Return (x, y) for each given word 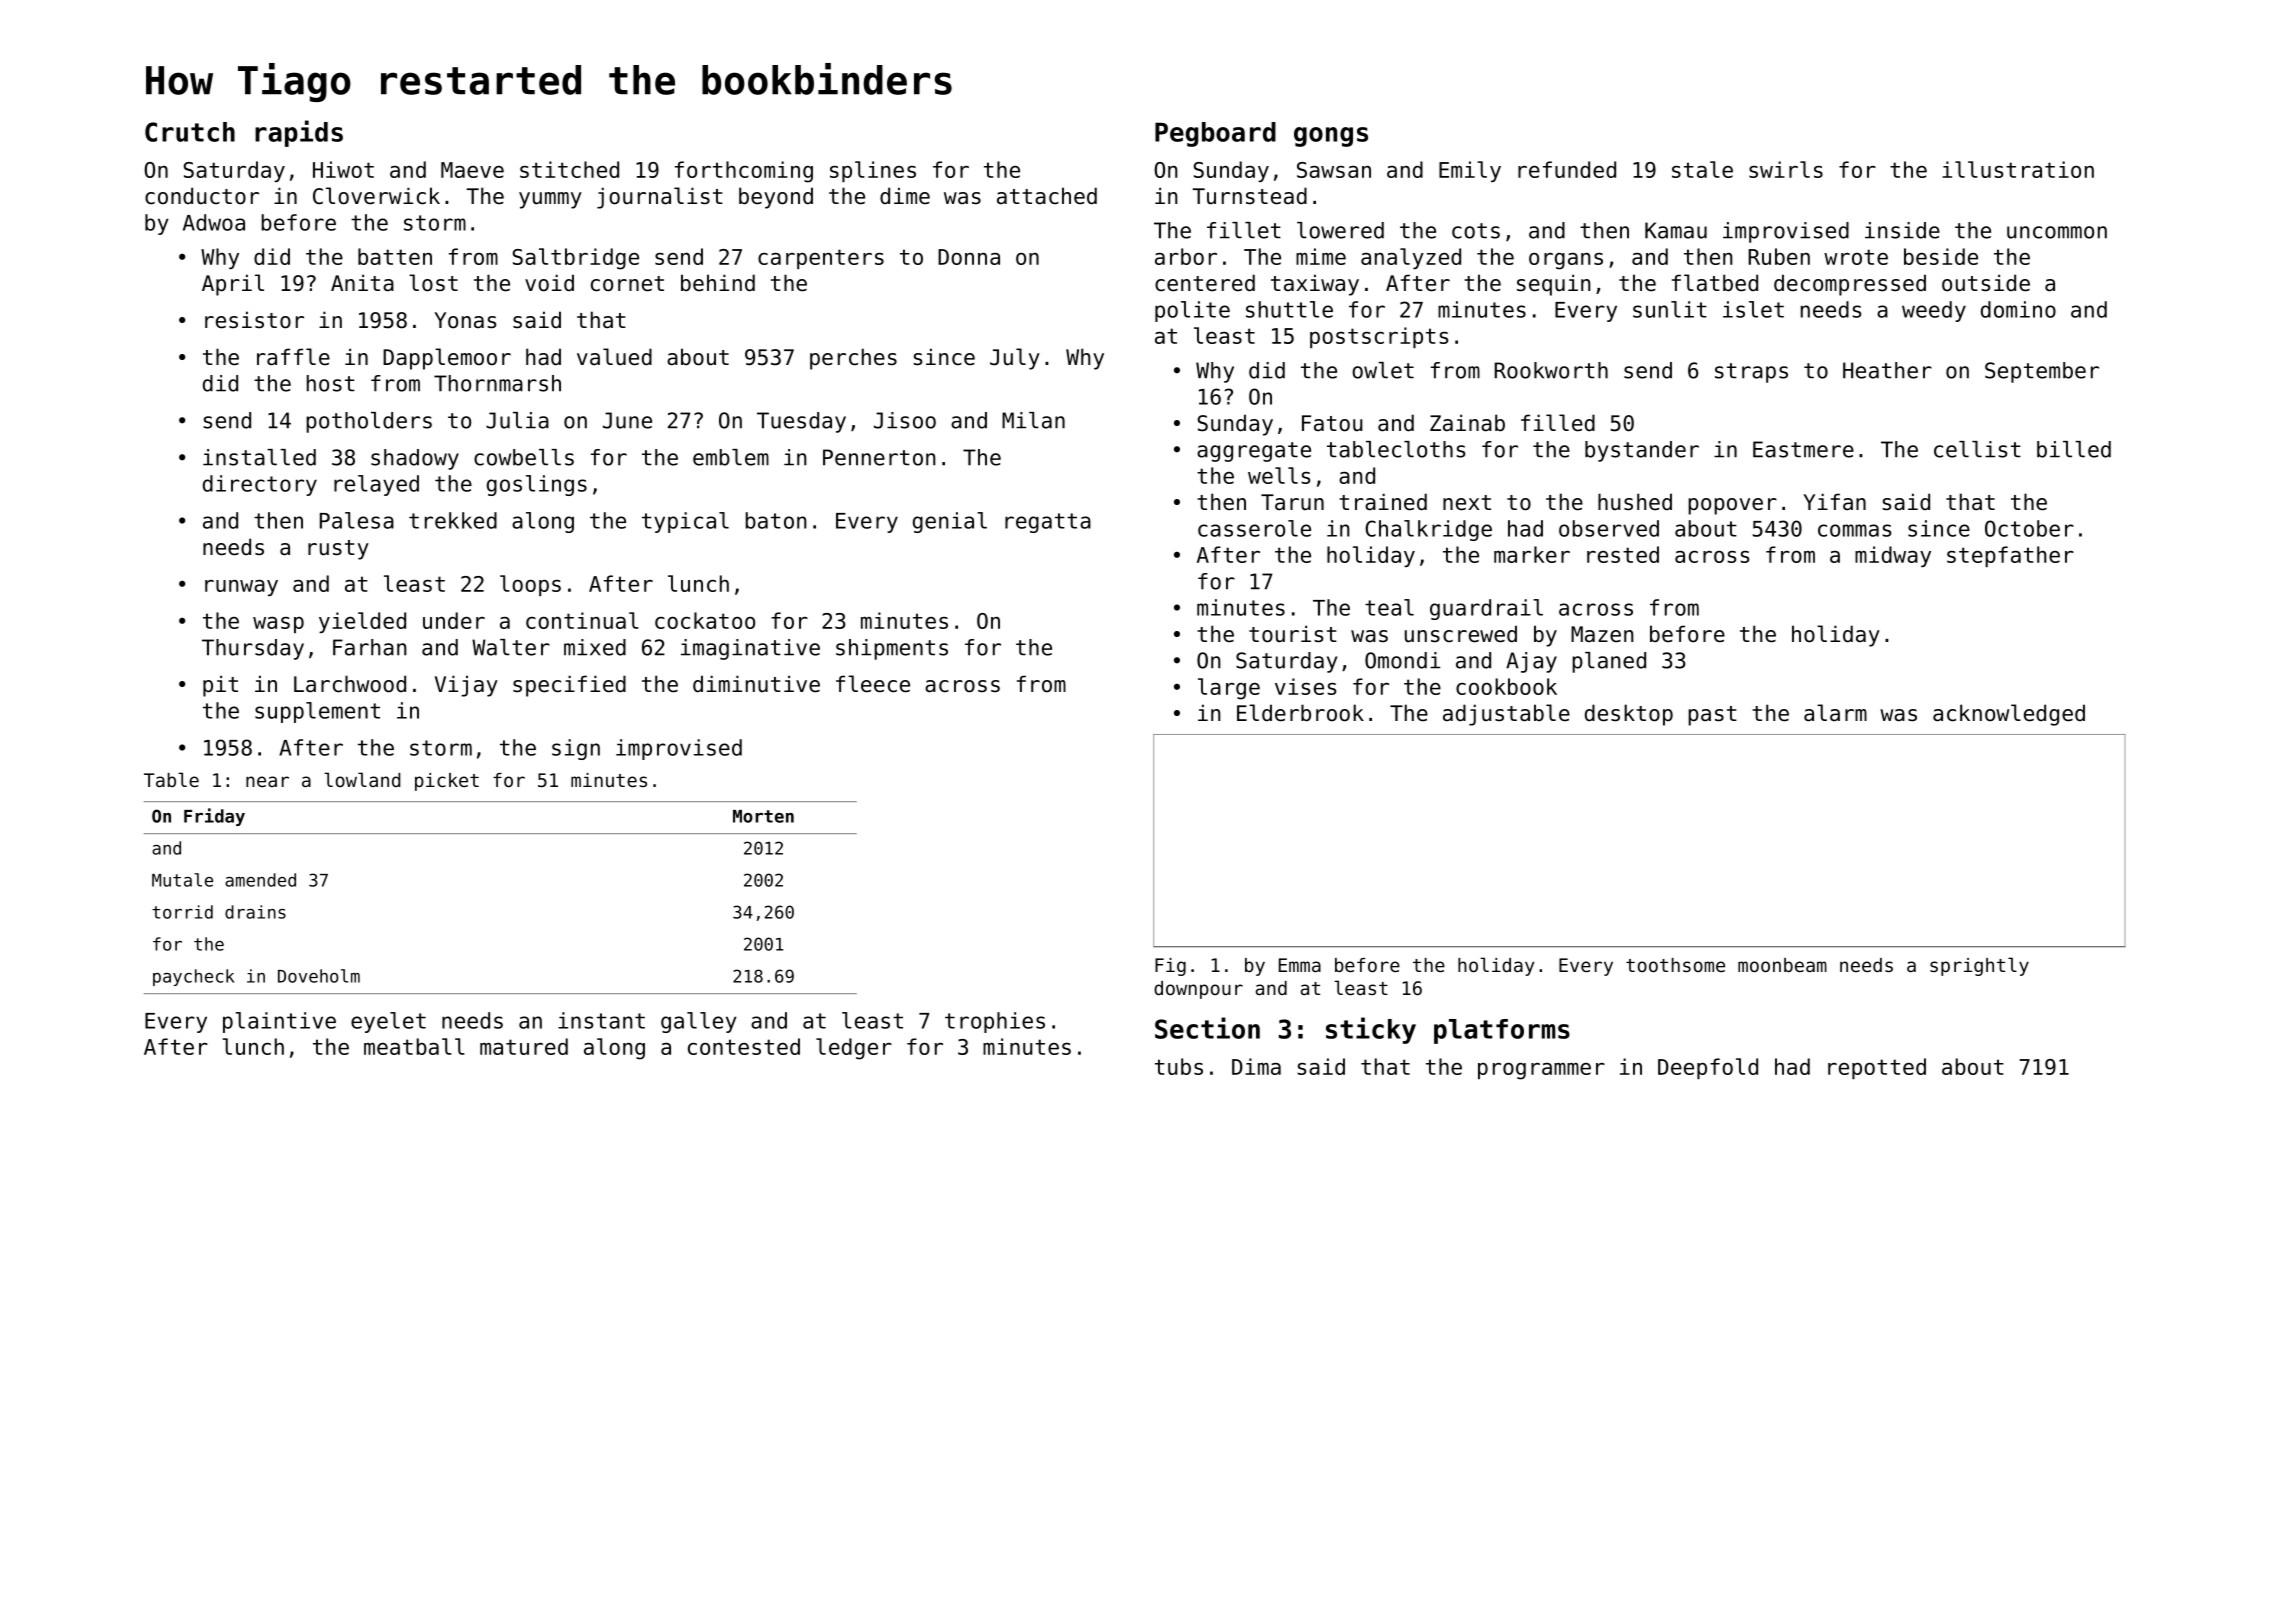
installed (259, 457)
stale (1702, 169)
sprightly (1979, 966)
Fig (1170, 967)
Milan (1033, 420)
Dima (1256, 1066)
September (2042, 372)
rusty (338, 550)
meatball (414, 1046)
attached (1047, 196)
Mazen (1602, 634)
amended (260, 880)
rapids (299, 133)
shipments (892, 649)
